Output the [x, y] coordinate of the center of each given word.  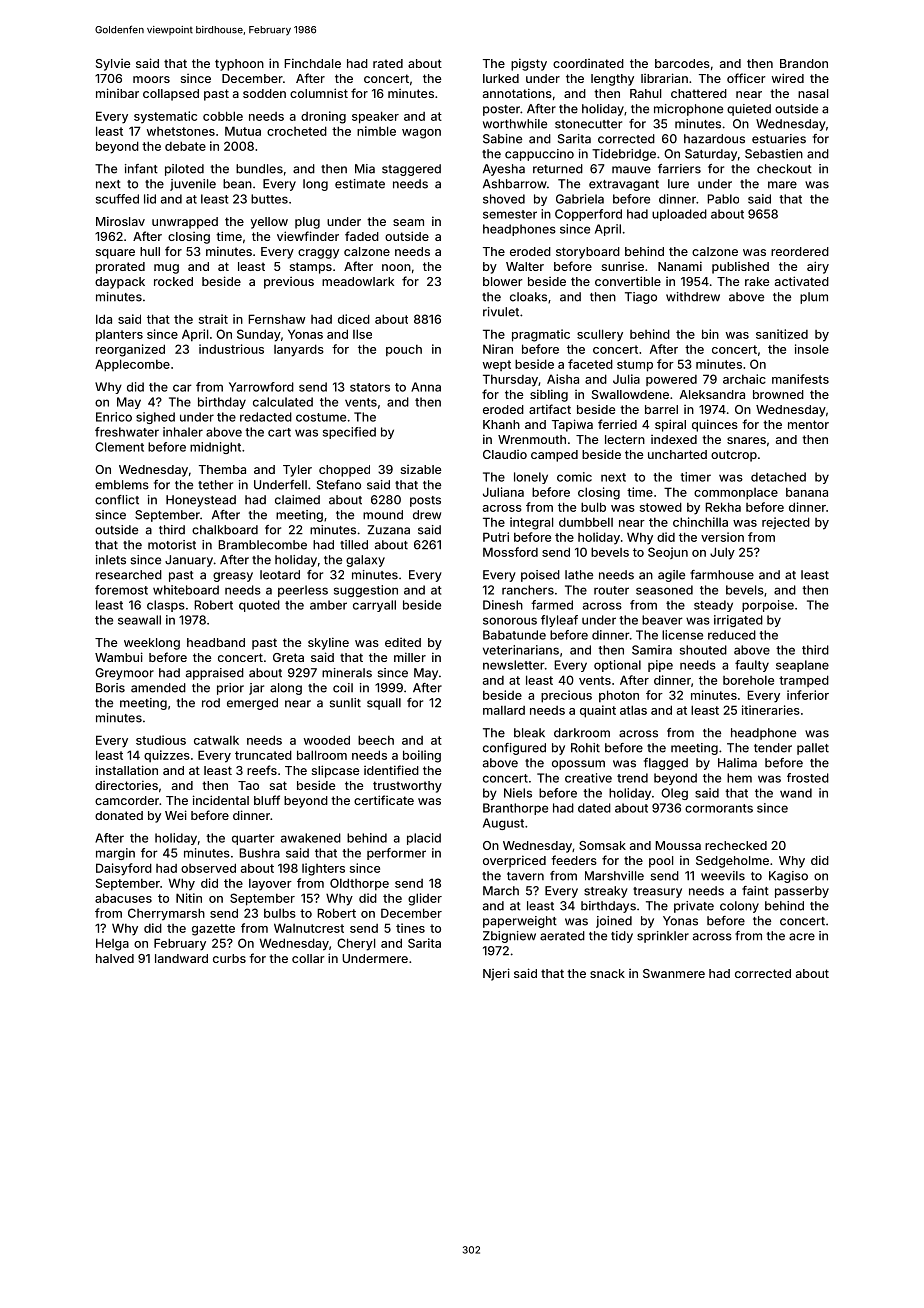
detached [778, 477]
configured [514, 749]
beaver [662, 620]
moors [151, 79]
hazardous [714, 139]
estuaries [779, 139]
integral [531, 523]
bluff [267, 800]
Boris [110, 688]
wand [796, 793]
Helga [112, 944]
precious [566, 696]
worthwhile [515, 124]
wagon [421, 134]
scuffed [117, 199]
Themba [222, 469]
